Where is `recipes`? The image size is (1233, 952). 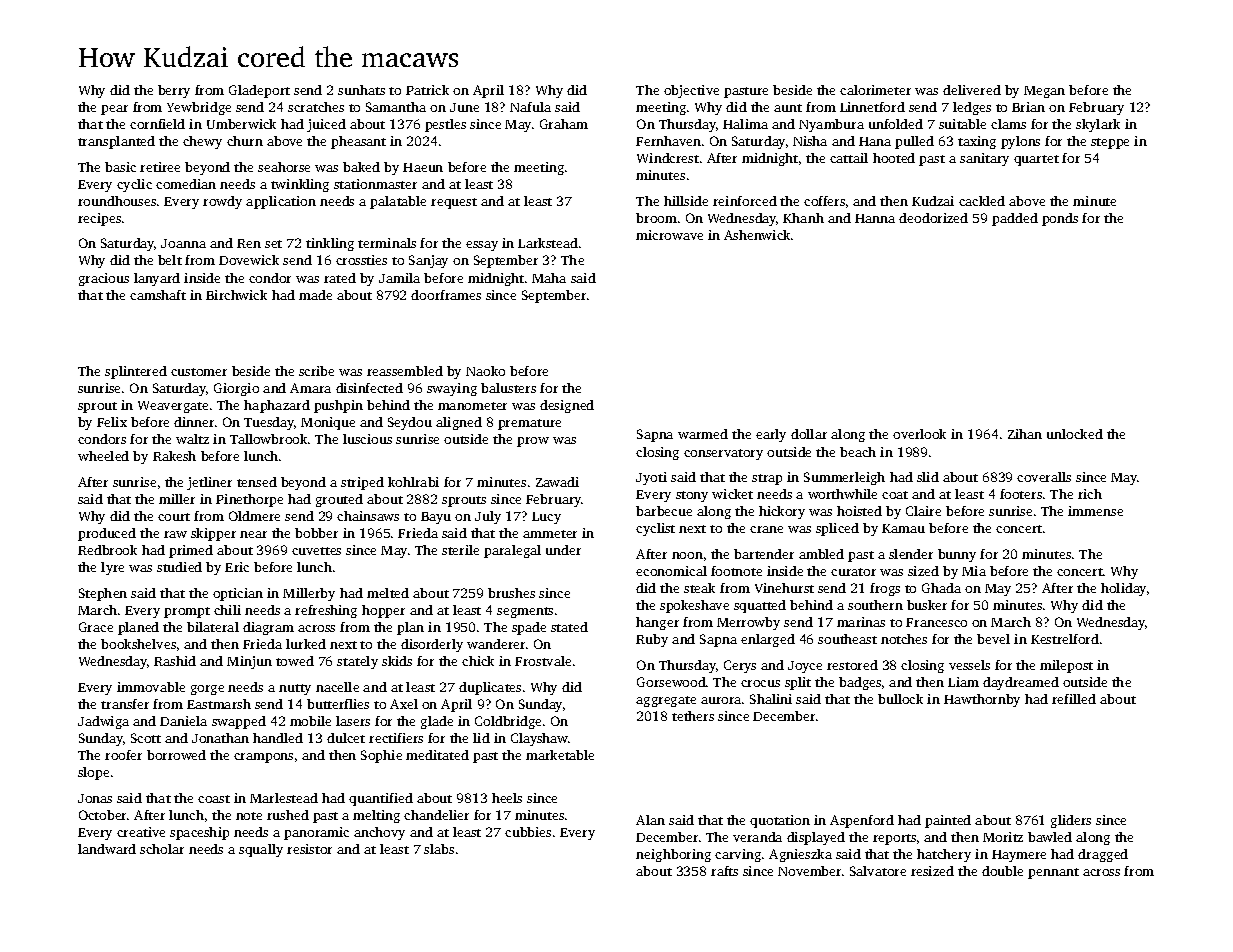 recipes is located at coordinates (99, 219).
